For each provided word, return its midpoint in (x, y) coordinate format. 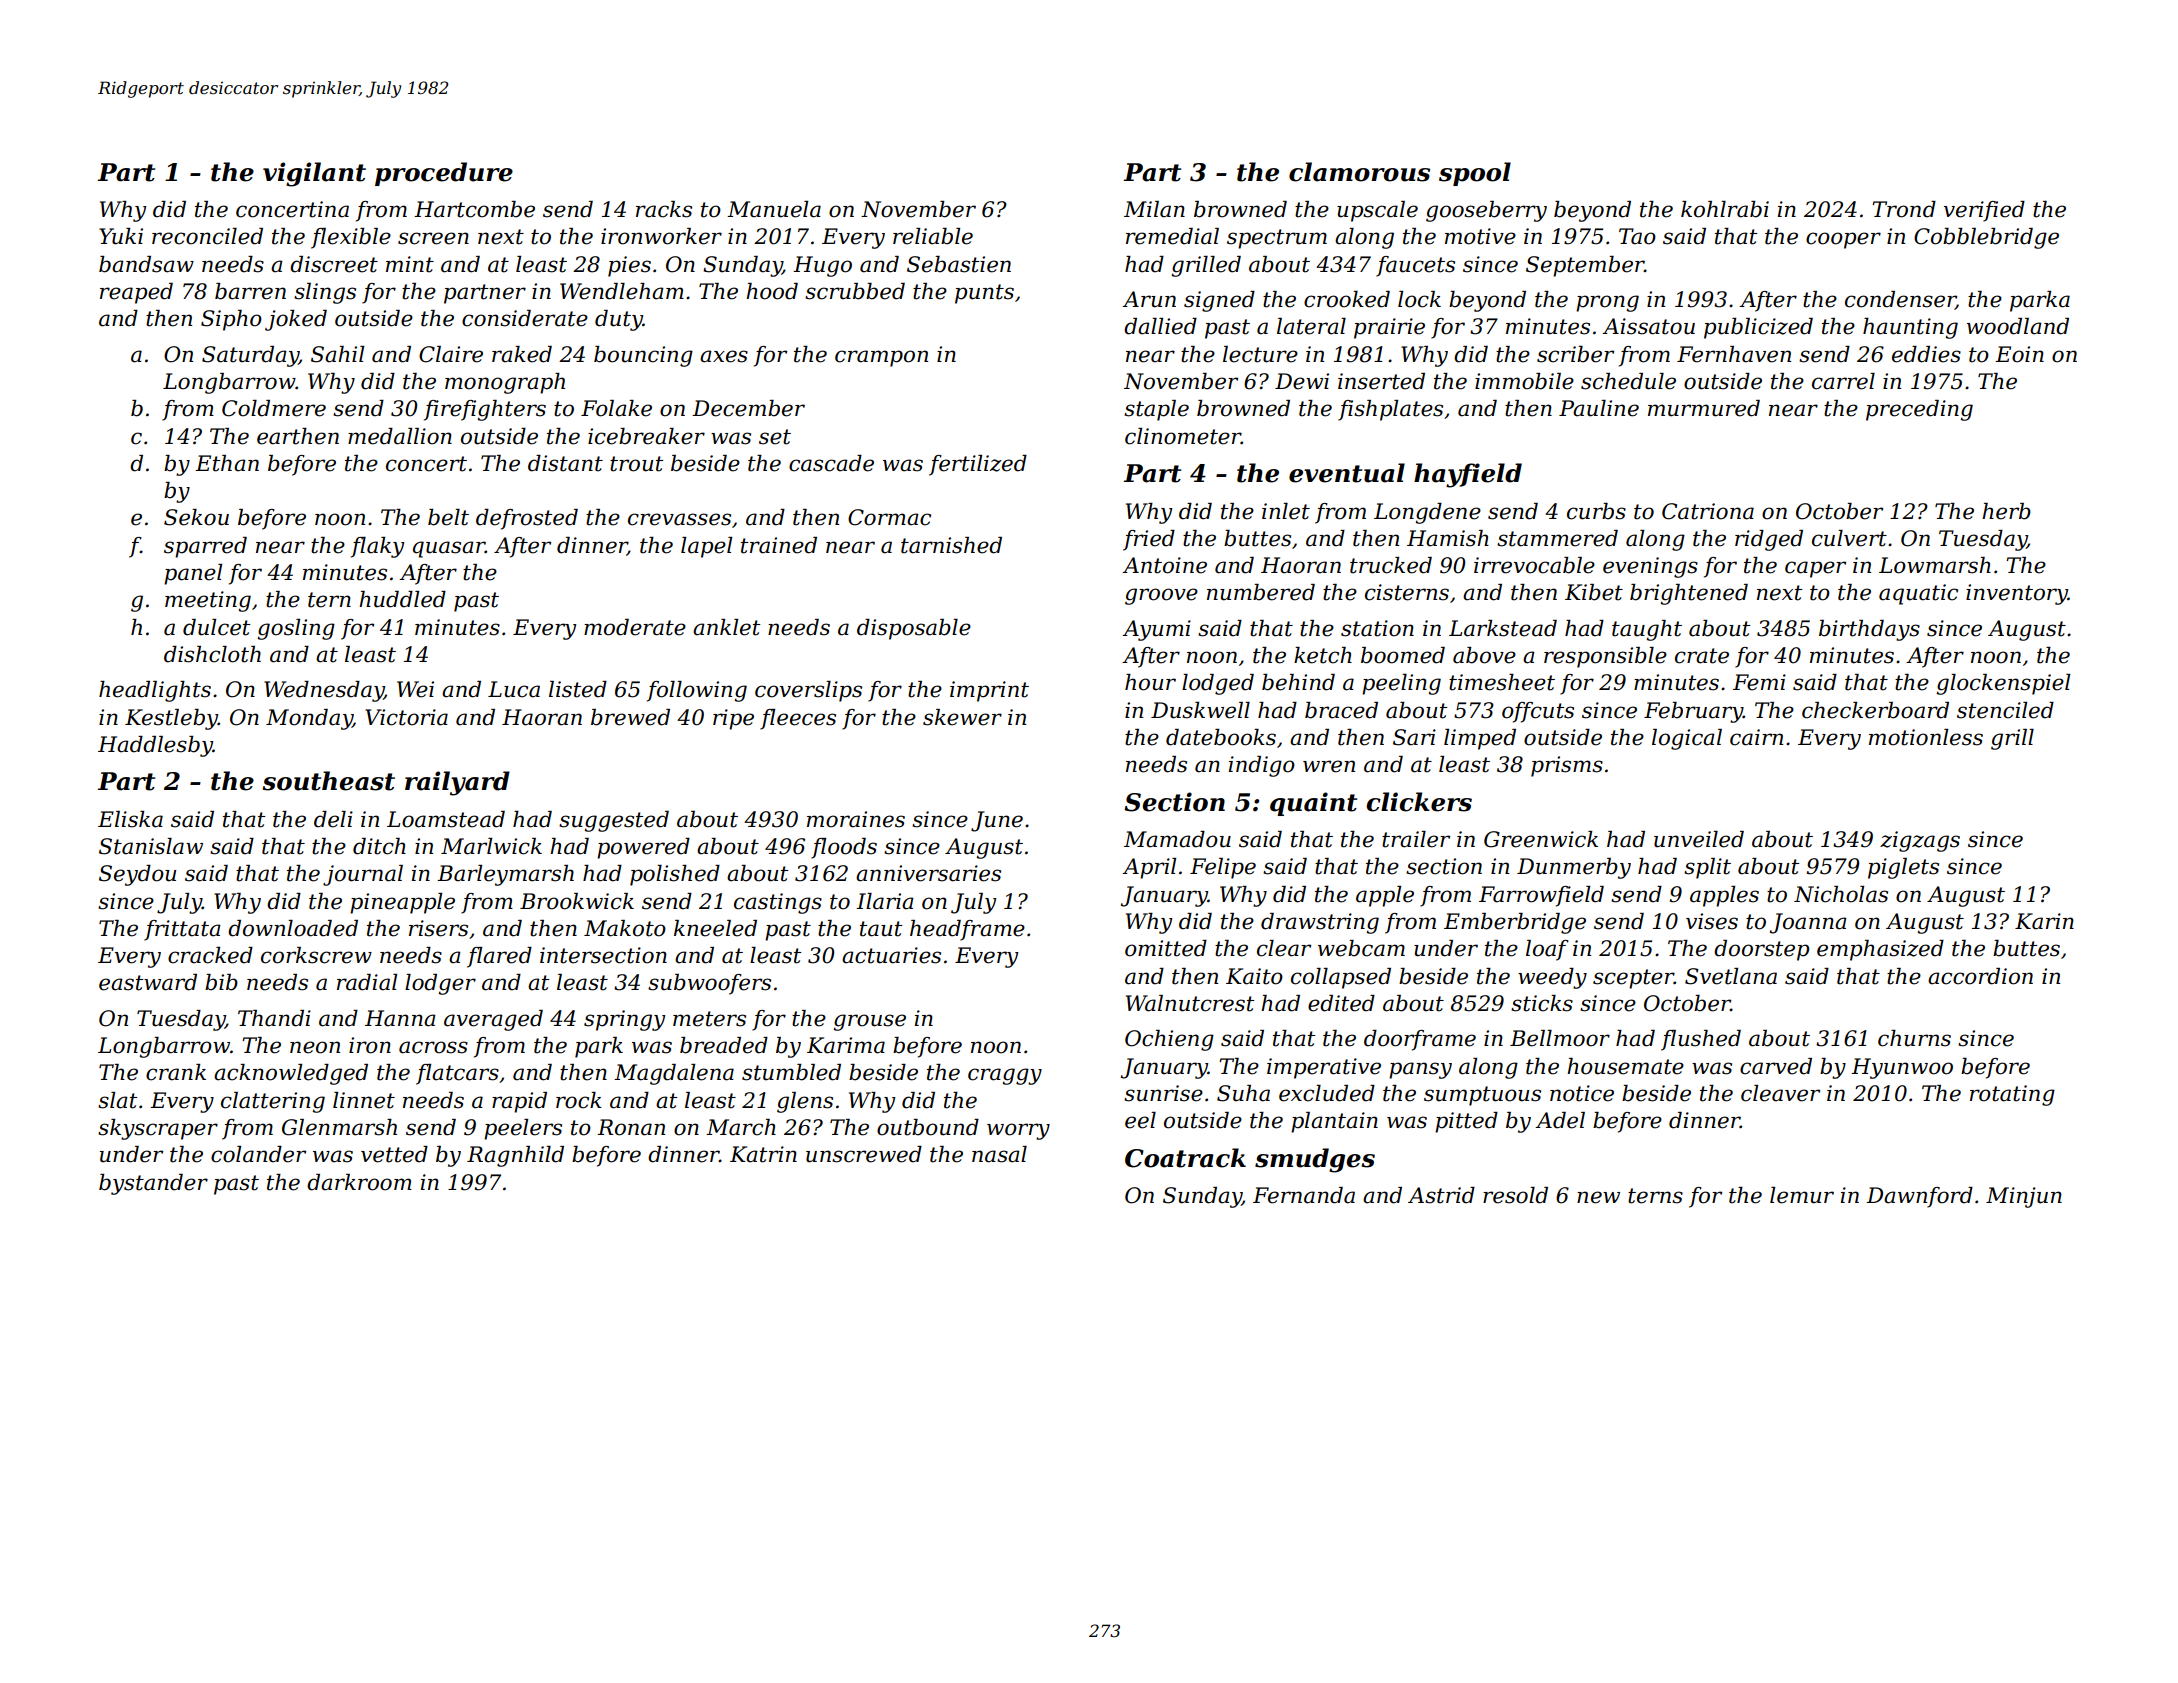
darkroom (359, 1182)
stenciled (2005, 710)
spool (1475, 174)
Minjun (2024, 1197)
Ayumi (1156, 630)
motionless (1926, 737)
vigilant (314, 174)
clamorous (1359, 172)
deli (333, 819)
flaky (377, 547)
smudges (1315, 1160)
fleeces (798, 719)
